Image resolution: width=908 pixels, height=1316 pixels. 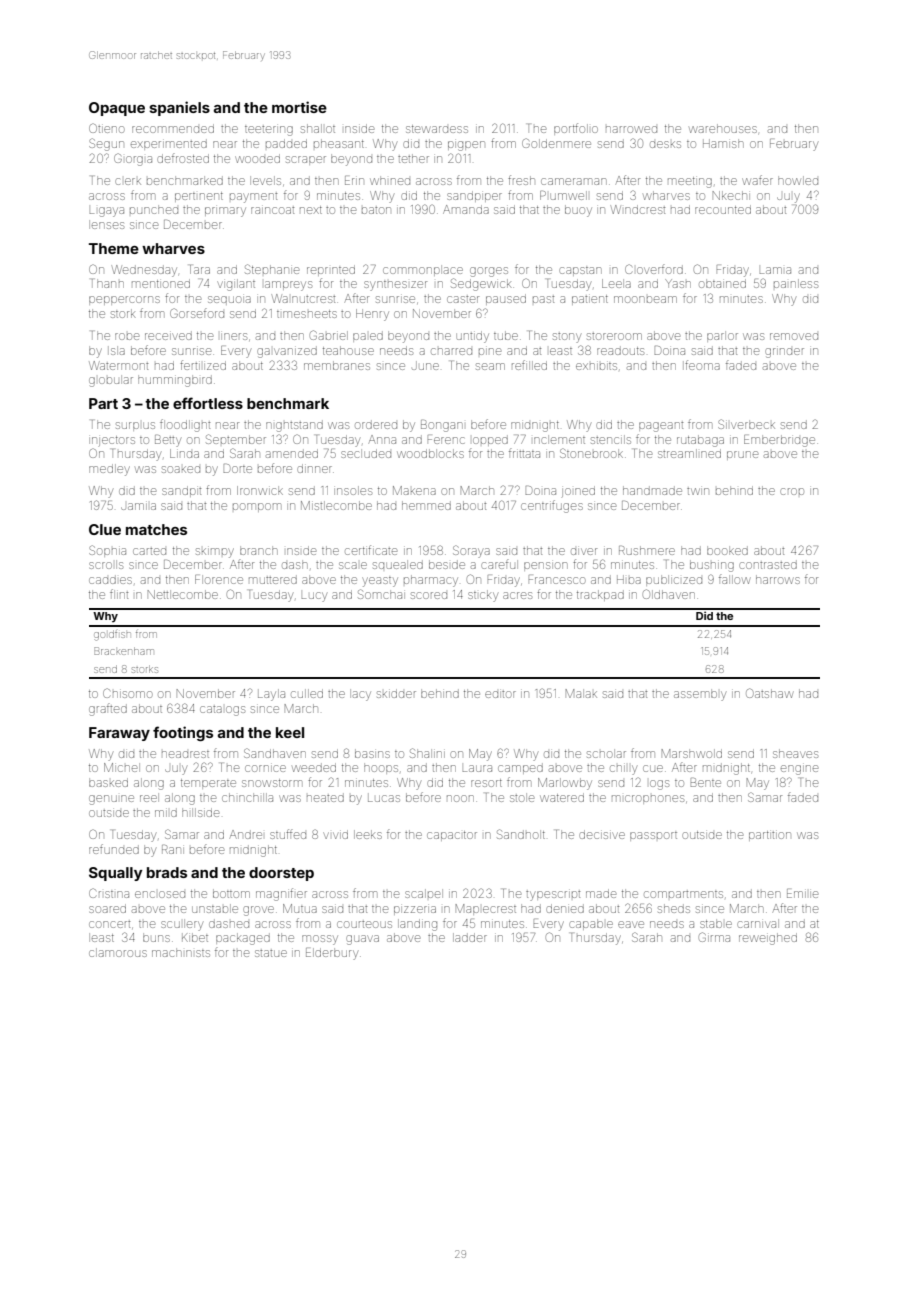 I want to click on recounted, so click(x=723, y=209).
